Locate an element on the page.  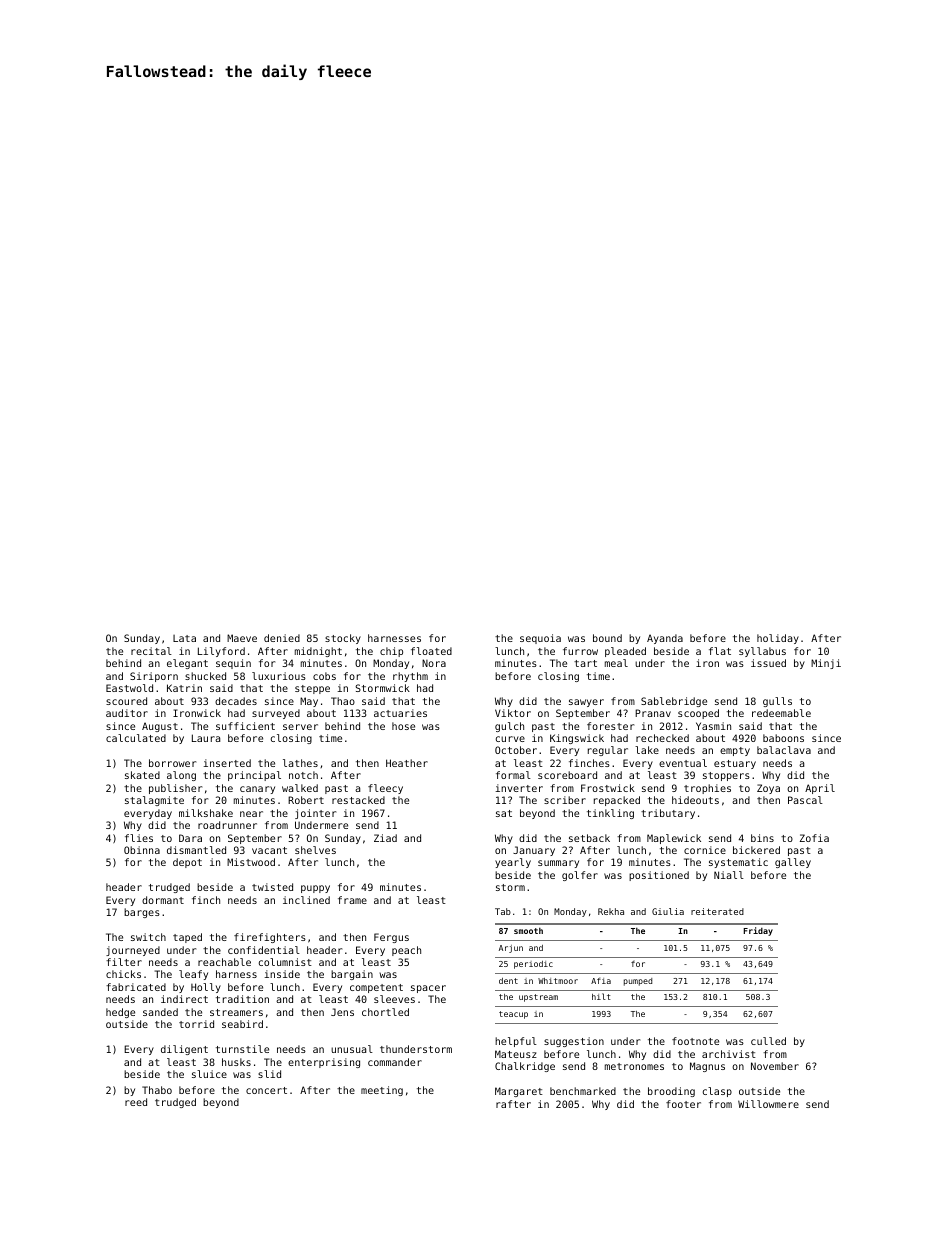
luxurious is located at coordinates (279, 676).
